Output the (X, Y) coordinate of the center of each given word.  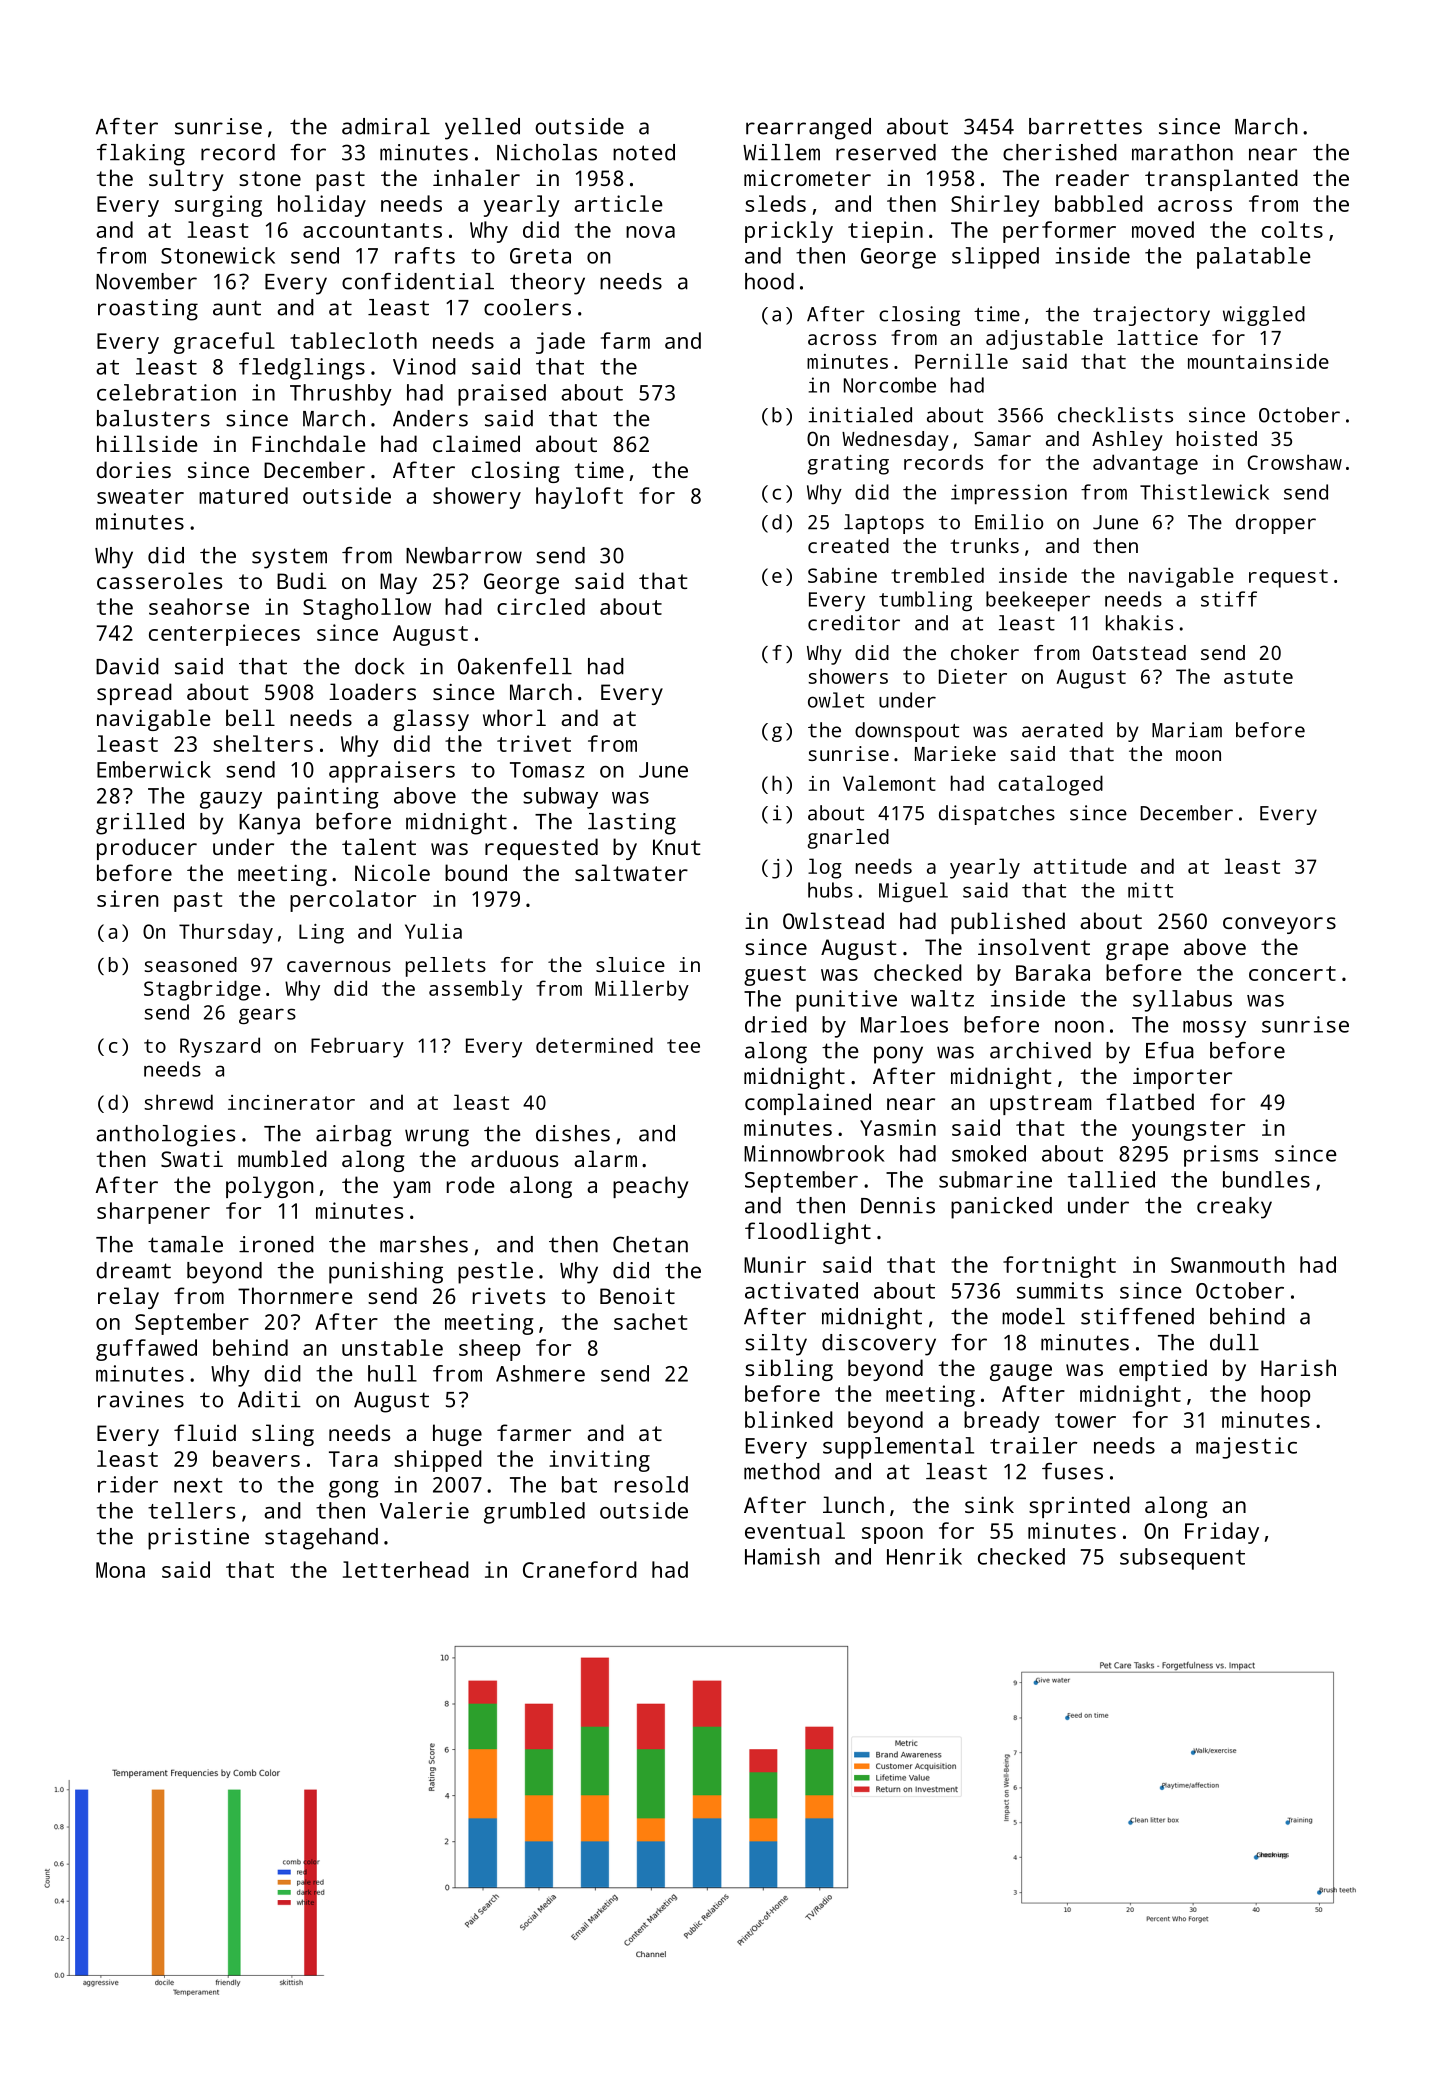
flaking (141, 155)
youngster (1188, 1131)
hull (392, 1373)
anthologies (165, 1136)
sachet (650, 1321)
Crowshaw (1295, 462)
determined (594, 1045)
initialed (860, 415)
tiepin (885, 232)
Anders (430, 418)
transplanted (1221, 180)
